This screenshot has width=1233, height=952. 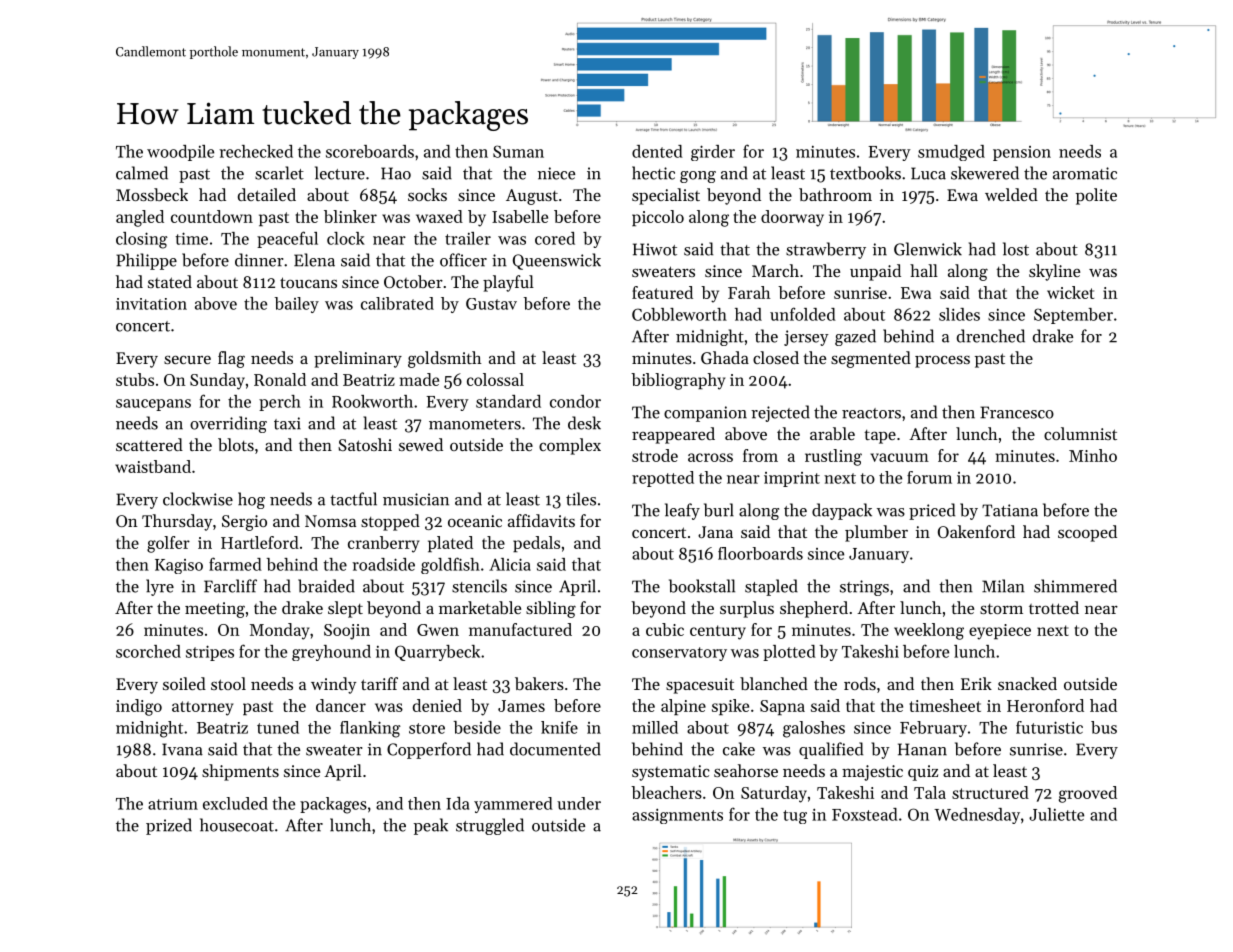 What do you see at coordinates (1075, 586) in the screenshot?
I see `shimmered` at bounding box center [1075, 586].
